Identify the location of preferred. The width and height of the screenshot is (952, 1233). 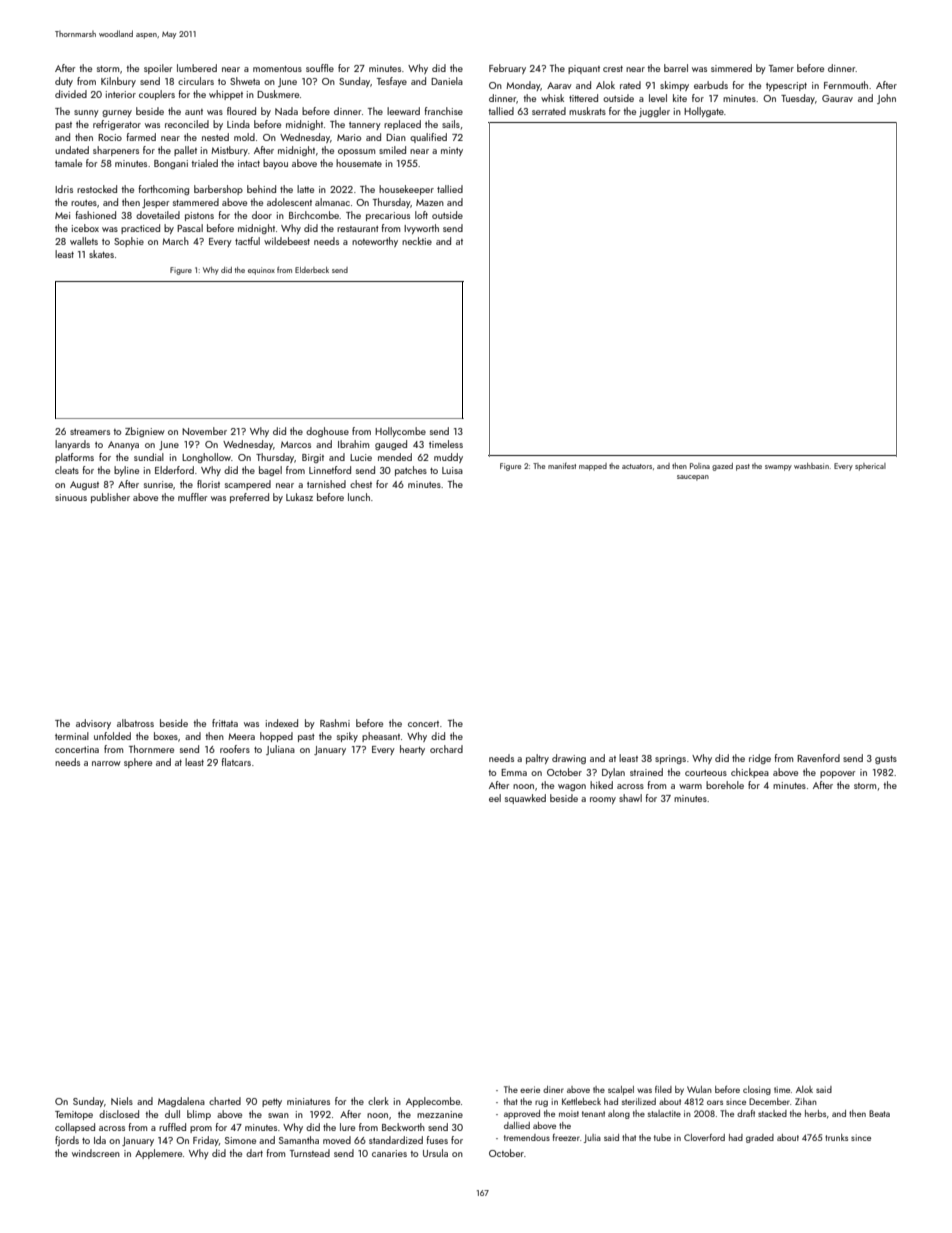
(249, 498).
